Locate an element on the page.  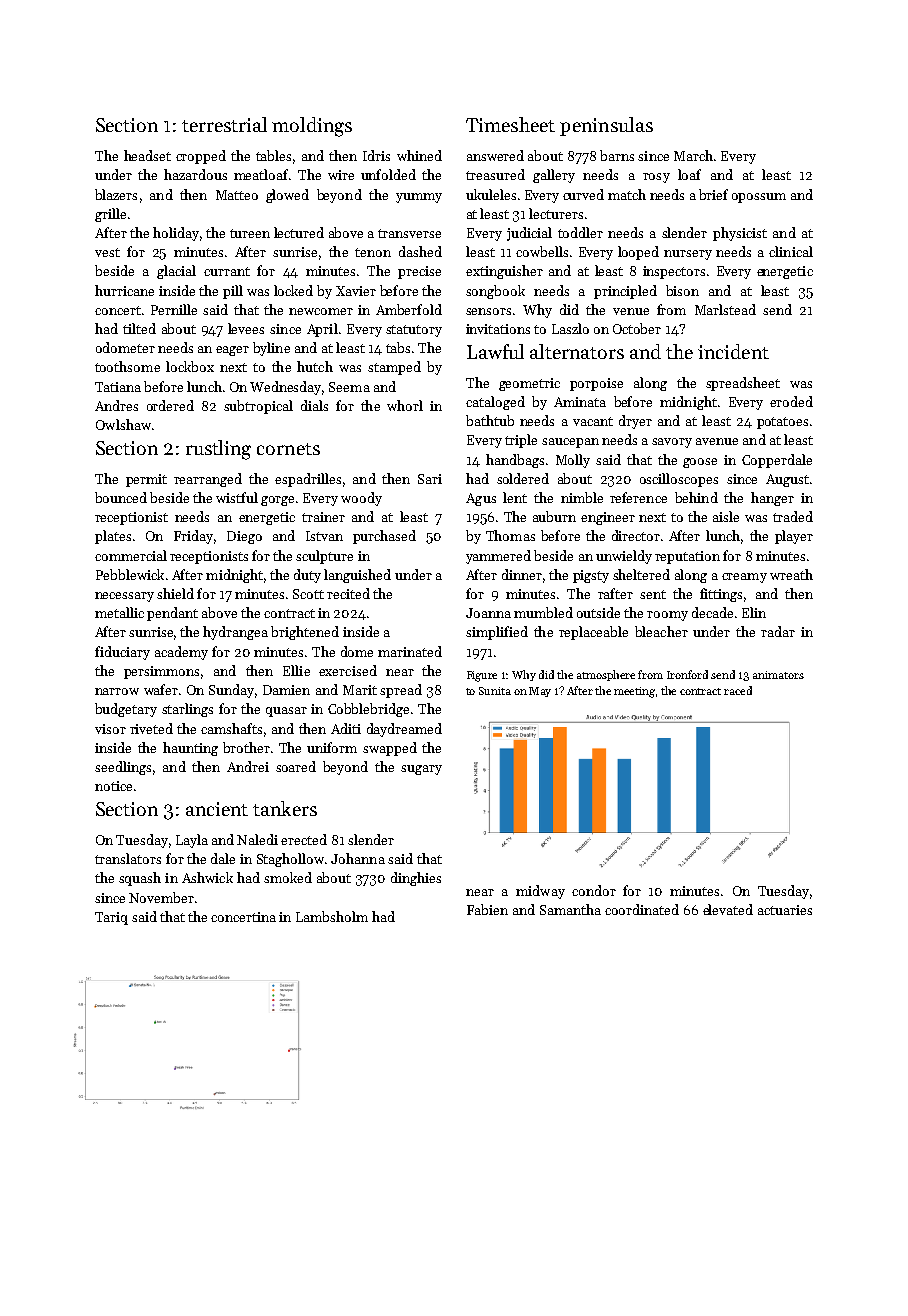
hydrangea is located at coordinates (235, 633).
